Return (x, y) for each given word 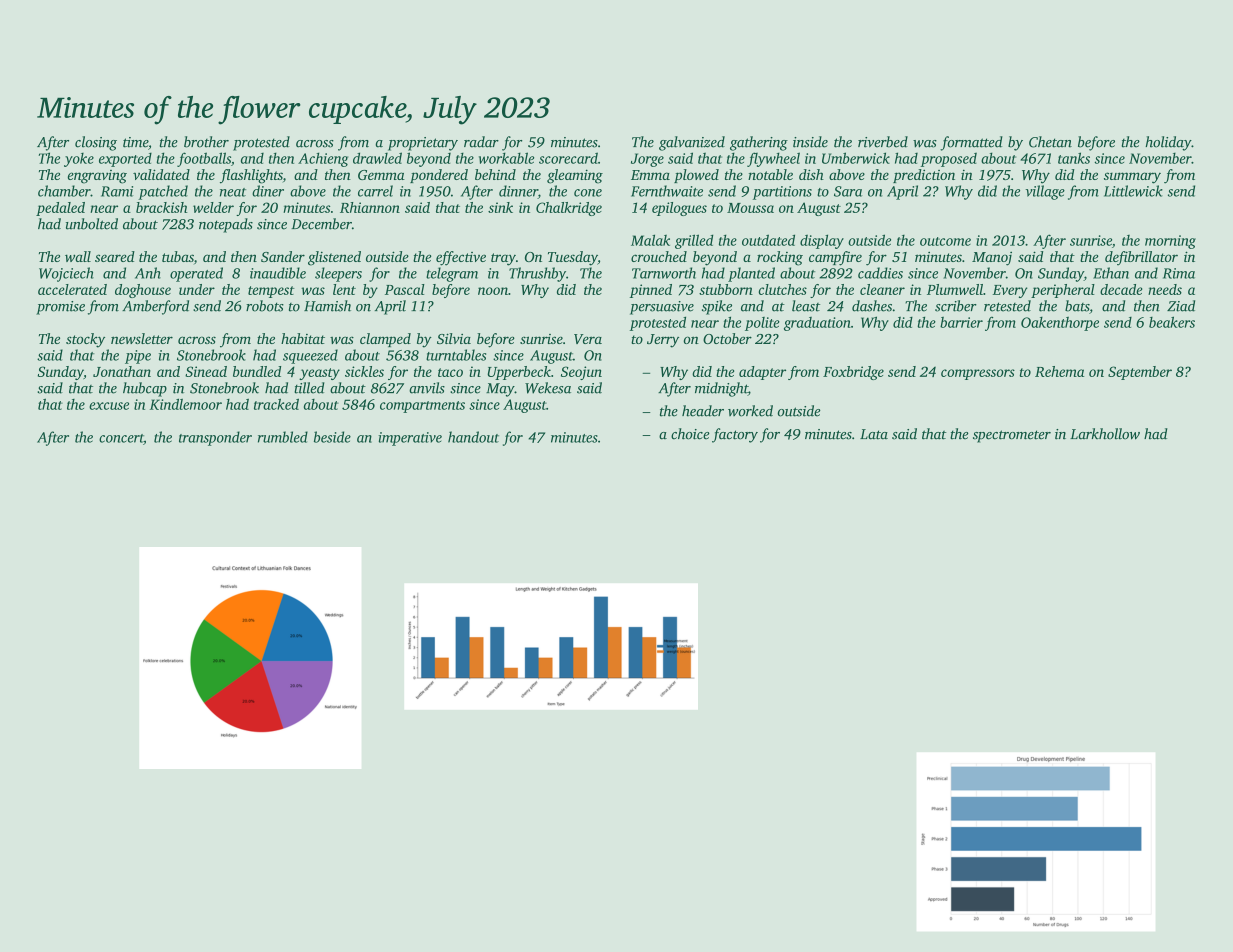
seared (115, 256)
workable (506, 158)
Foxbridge (853, 373)
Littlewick (1133, 191)
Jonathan (122, 371)
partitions (782, 193)
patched (163, 192)
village (1045, 192)
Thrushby (537, 274)
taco (450, 372)
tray (503, 259)
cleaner (882, 289)
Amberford (155, 307)
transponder (215, 438)
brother (206, 142)
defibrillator (1141, 258)
